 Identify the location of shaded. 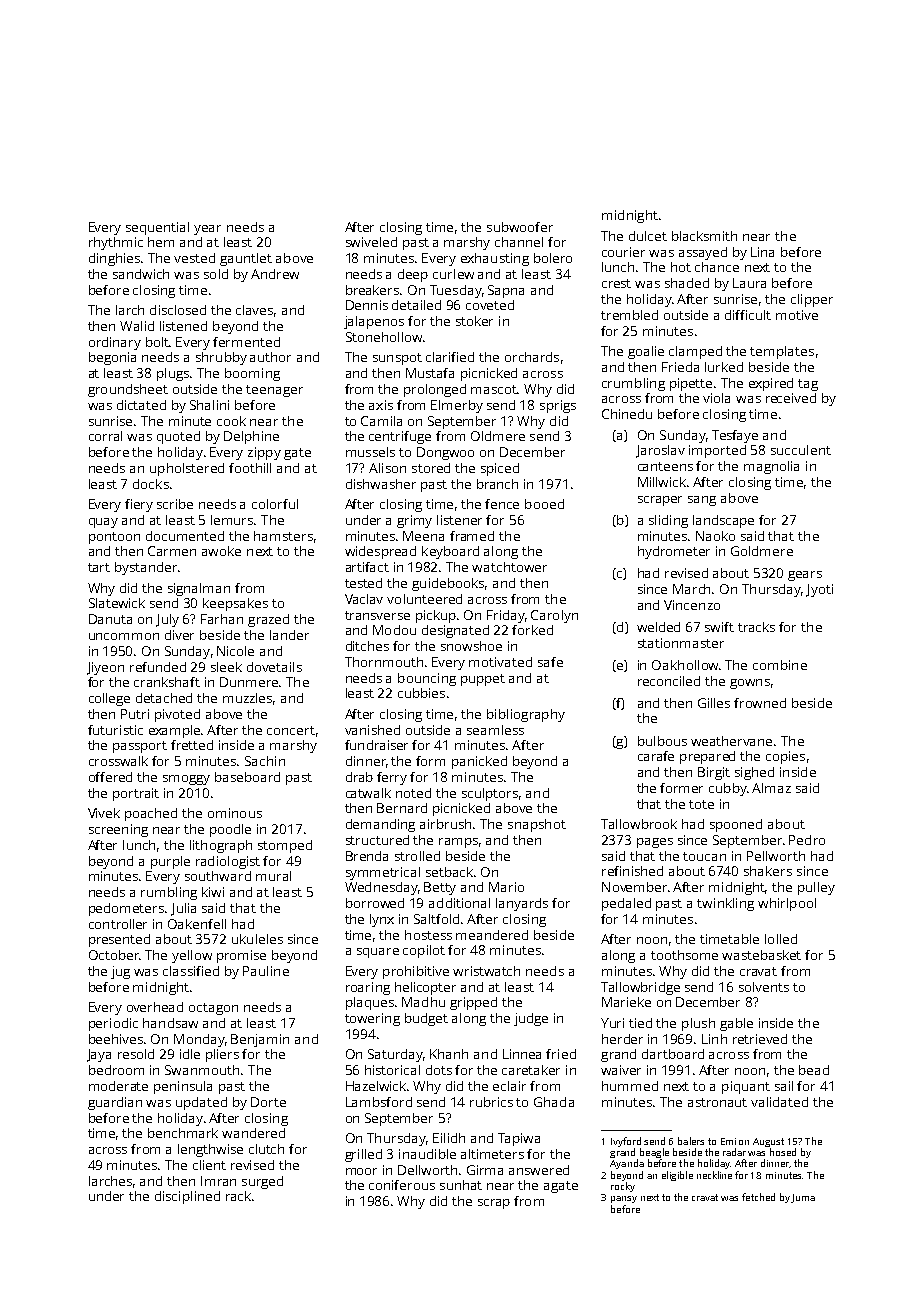
(687, 283).
